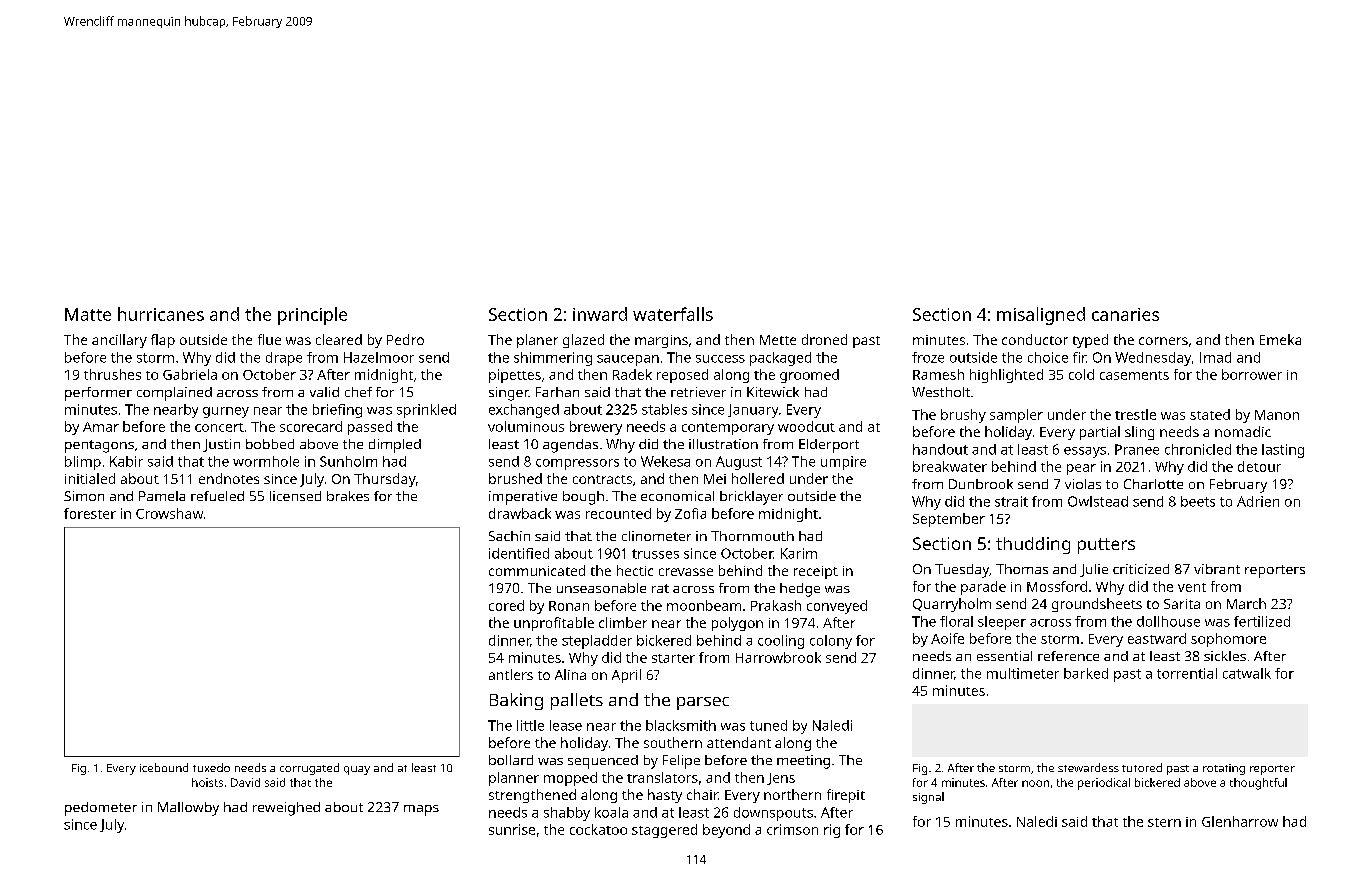  I want to click on Matte, so click(88, 314).
